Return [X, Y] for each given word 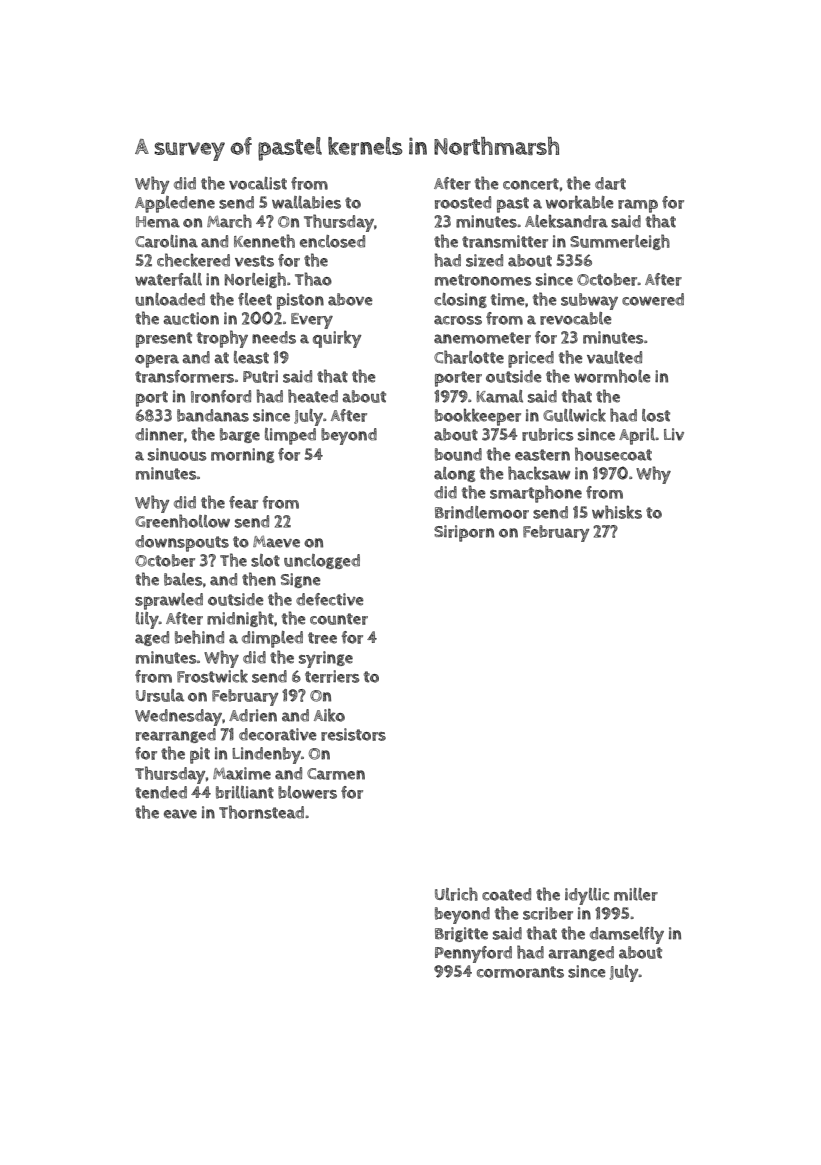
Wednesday [178, 717]
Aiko [329, 715]
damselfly [627, 935]
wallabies [306, 202]
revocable [576, 318]
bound [458, 454]
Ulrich [456, 894]
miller [636, 894]
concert [531, 184]
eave [180, 814]
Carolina [166, 241]
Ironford [221, 396]
